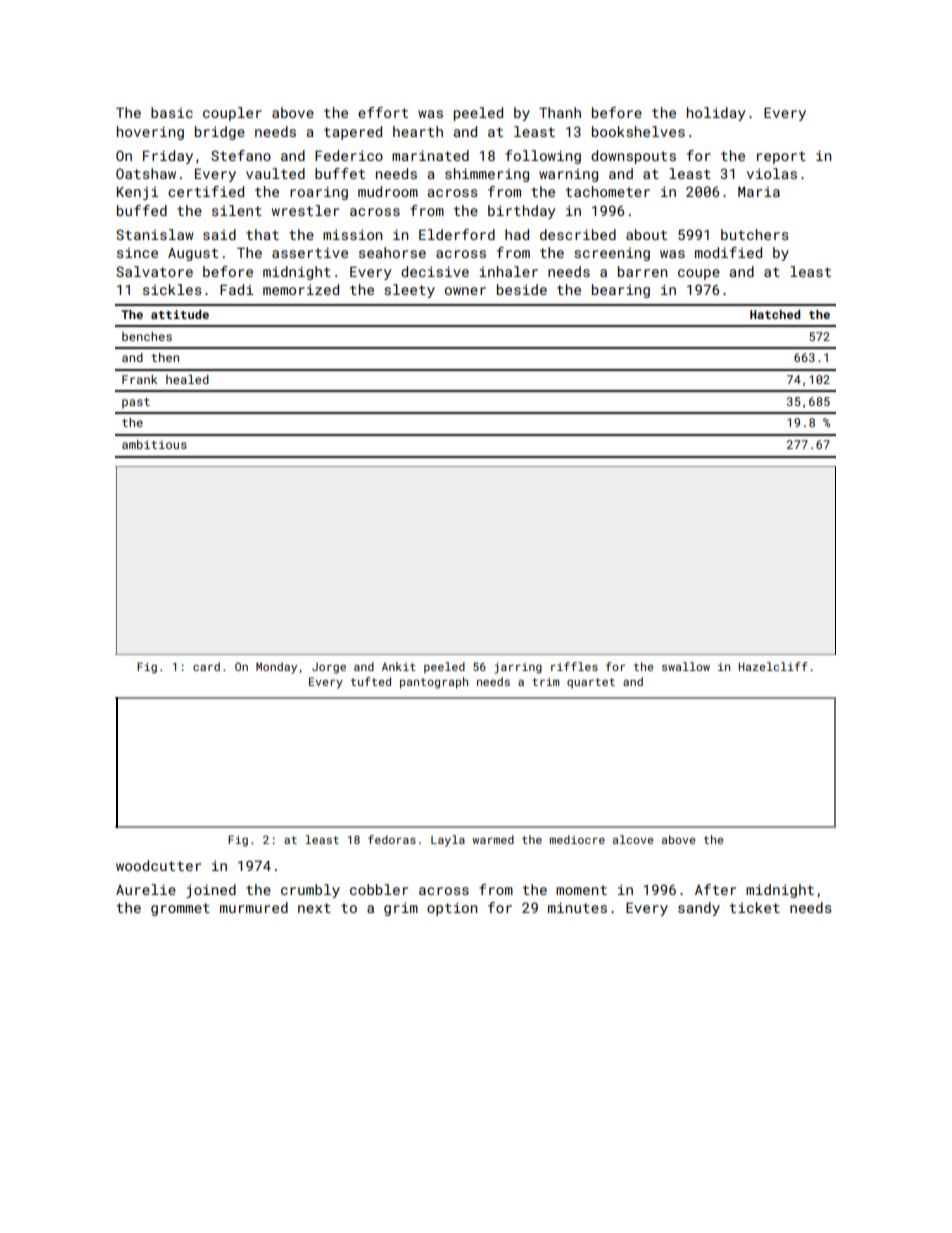 This document has width=952, height=1233. I want to click on quartet, so click(591, 683).
